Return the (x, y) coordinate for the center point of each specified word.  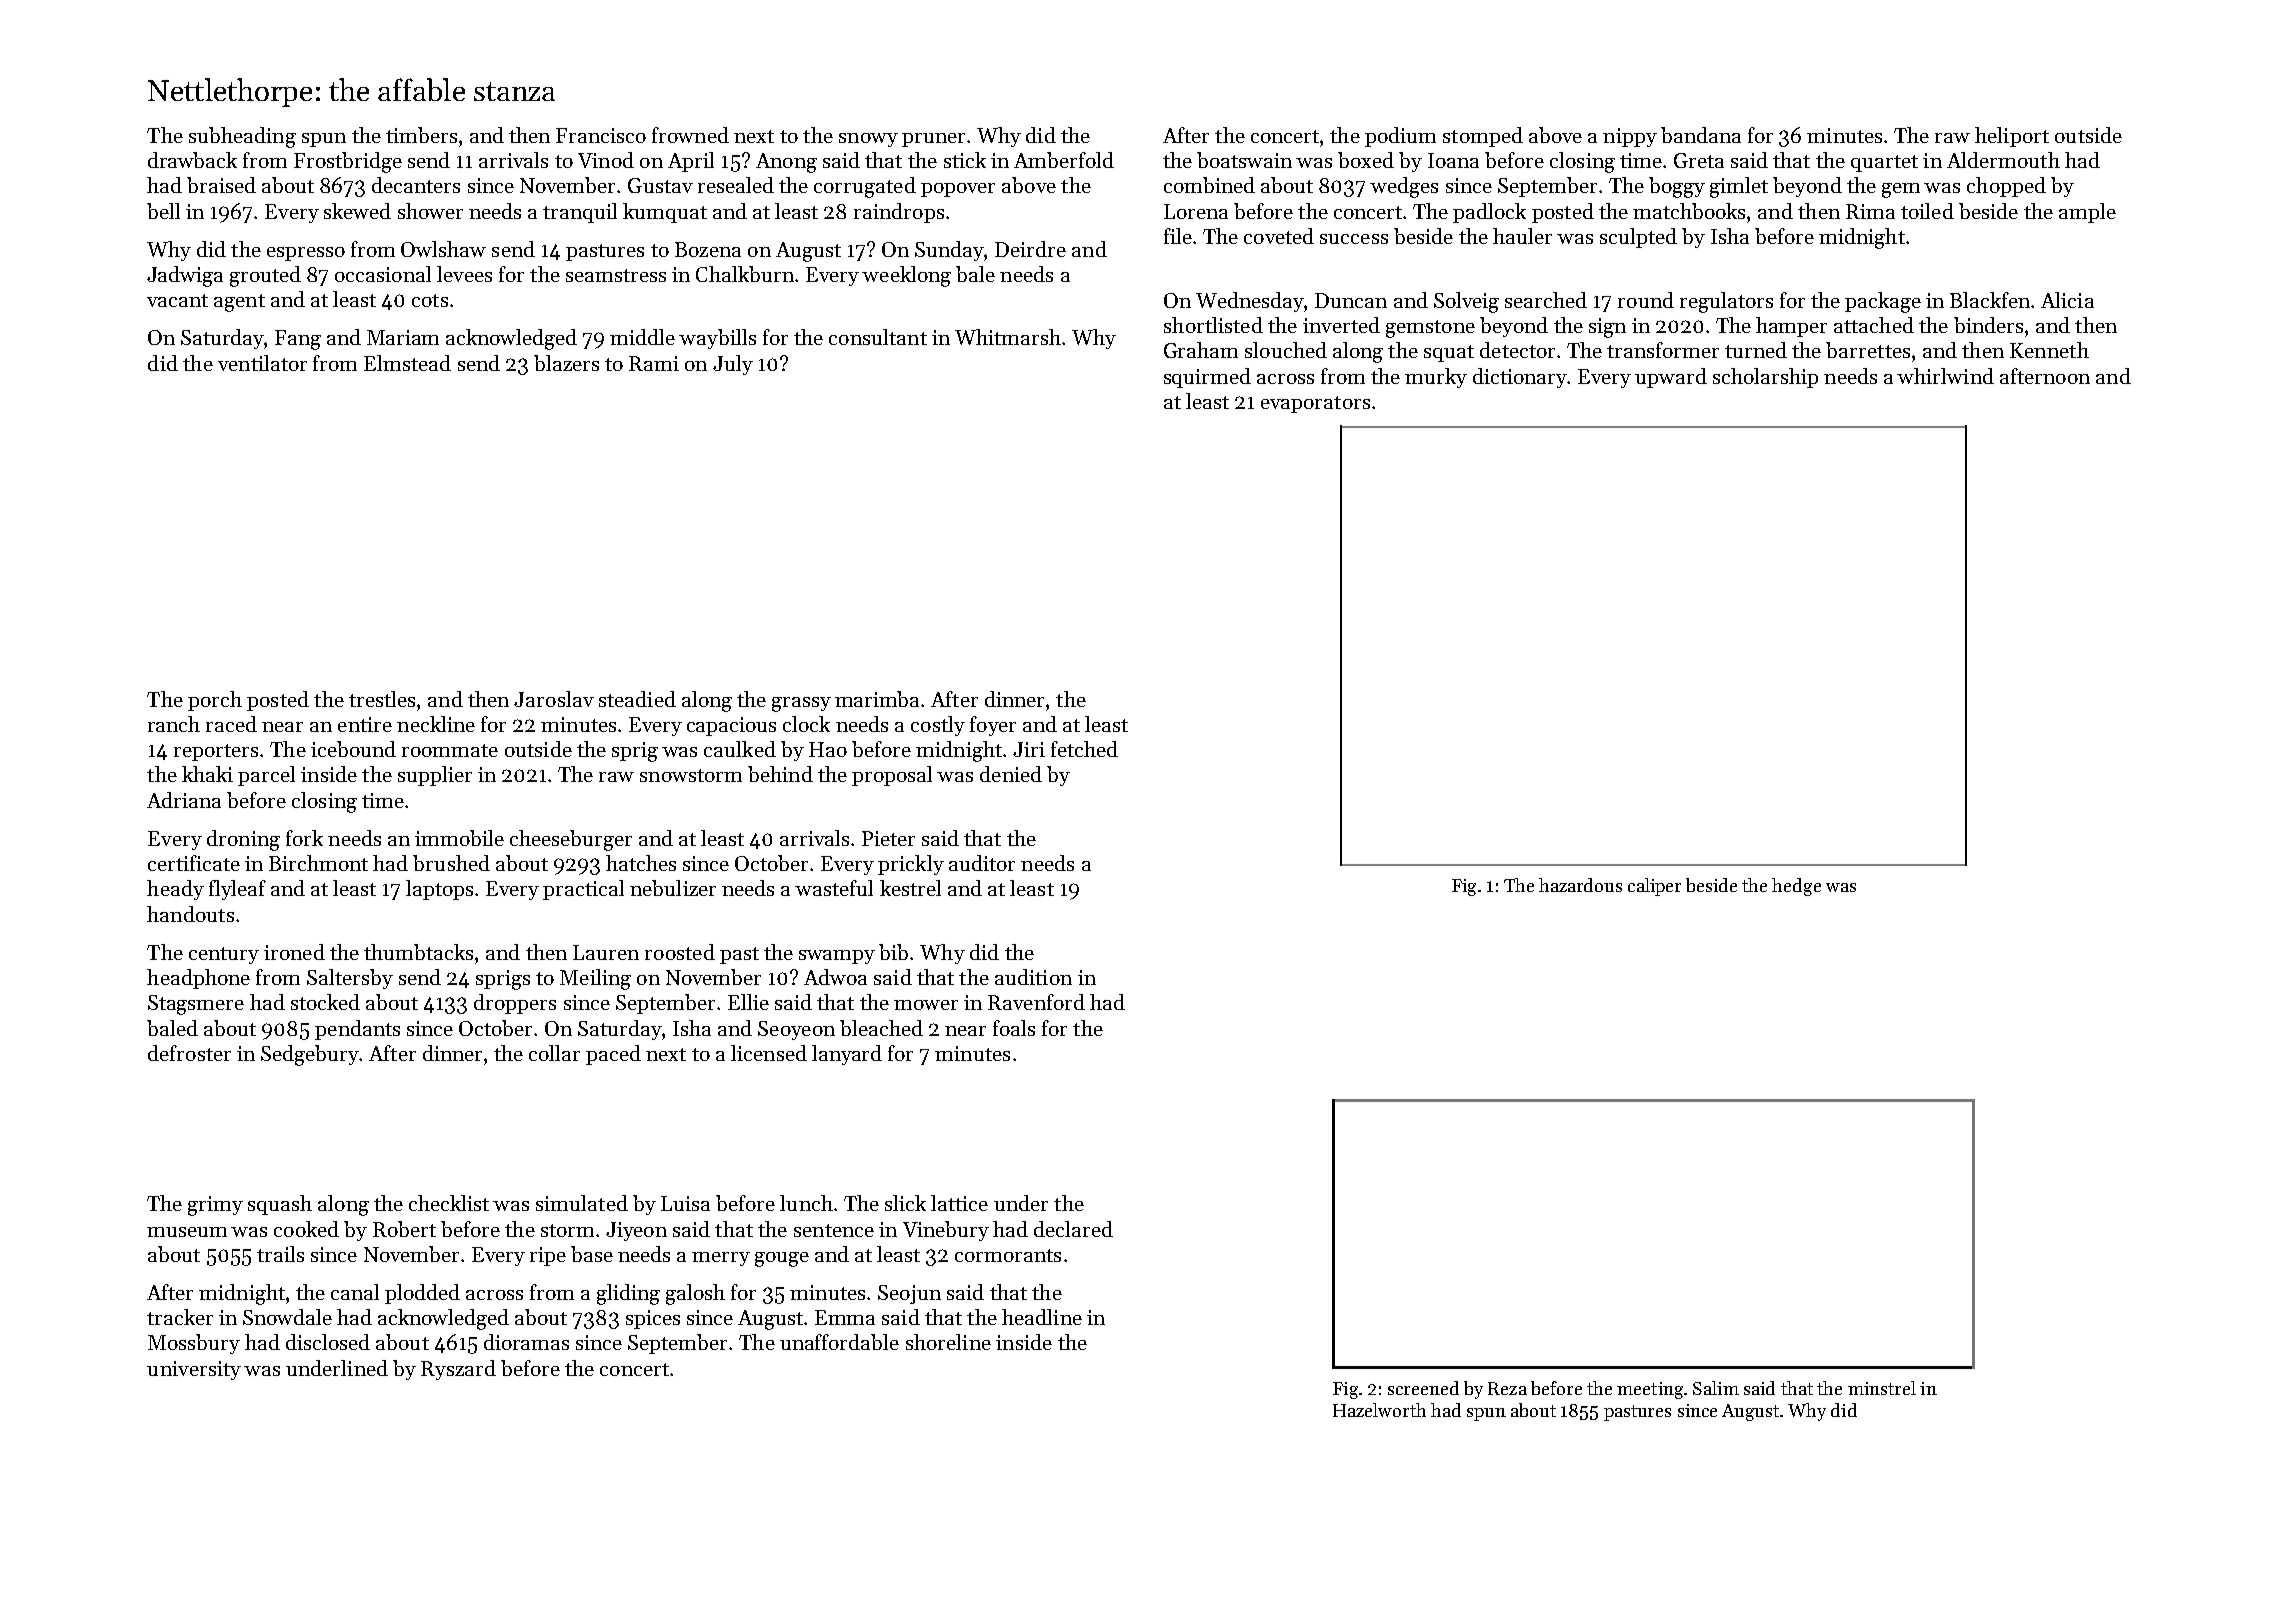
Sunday (950, 251)
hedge (1796, 887)
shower (430, 211)
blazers (566, 363)
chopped (2006, 187)
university (194, 1370)
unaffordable (839, 1342)
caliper (1654, 887)
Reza (1507, 1388)
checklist (449, 1203)
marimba (877, 699)
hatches (641, 863)
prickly (911, 865)
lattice (959, 1203)
